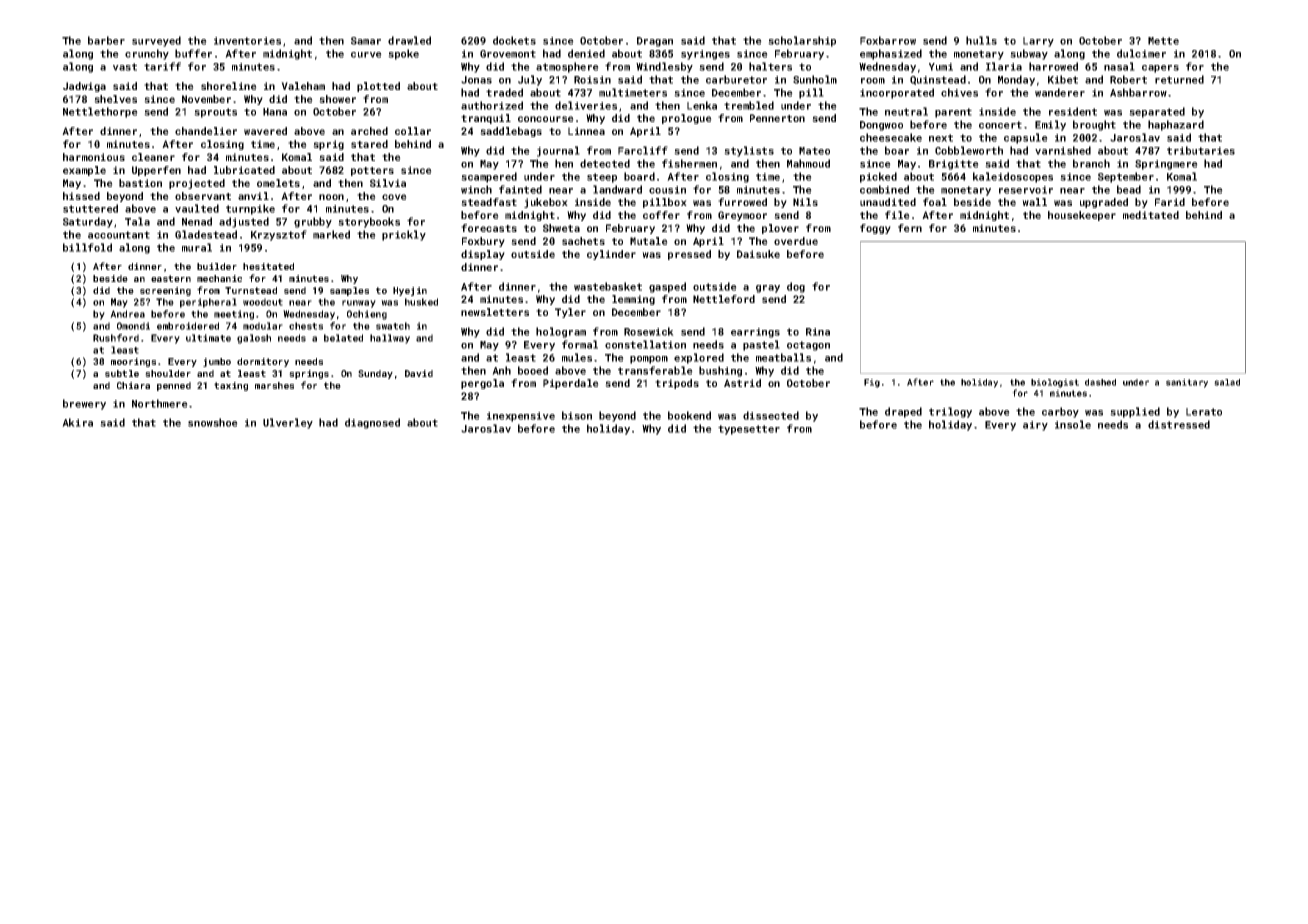 The height and width of the document is (924, 1308). Describe the element at coordinates (777, 118) in the document. I see `Pennerton` at that location.
